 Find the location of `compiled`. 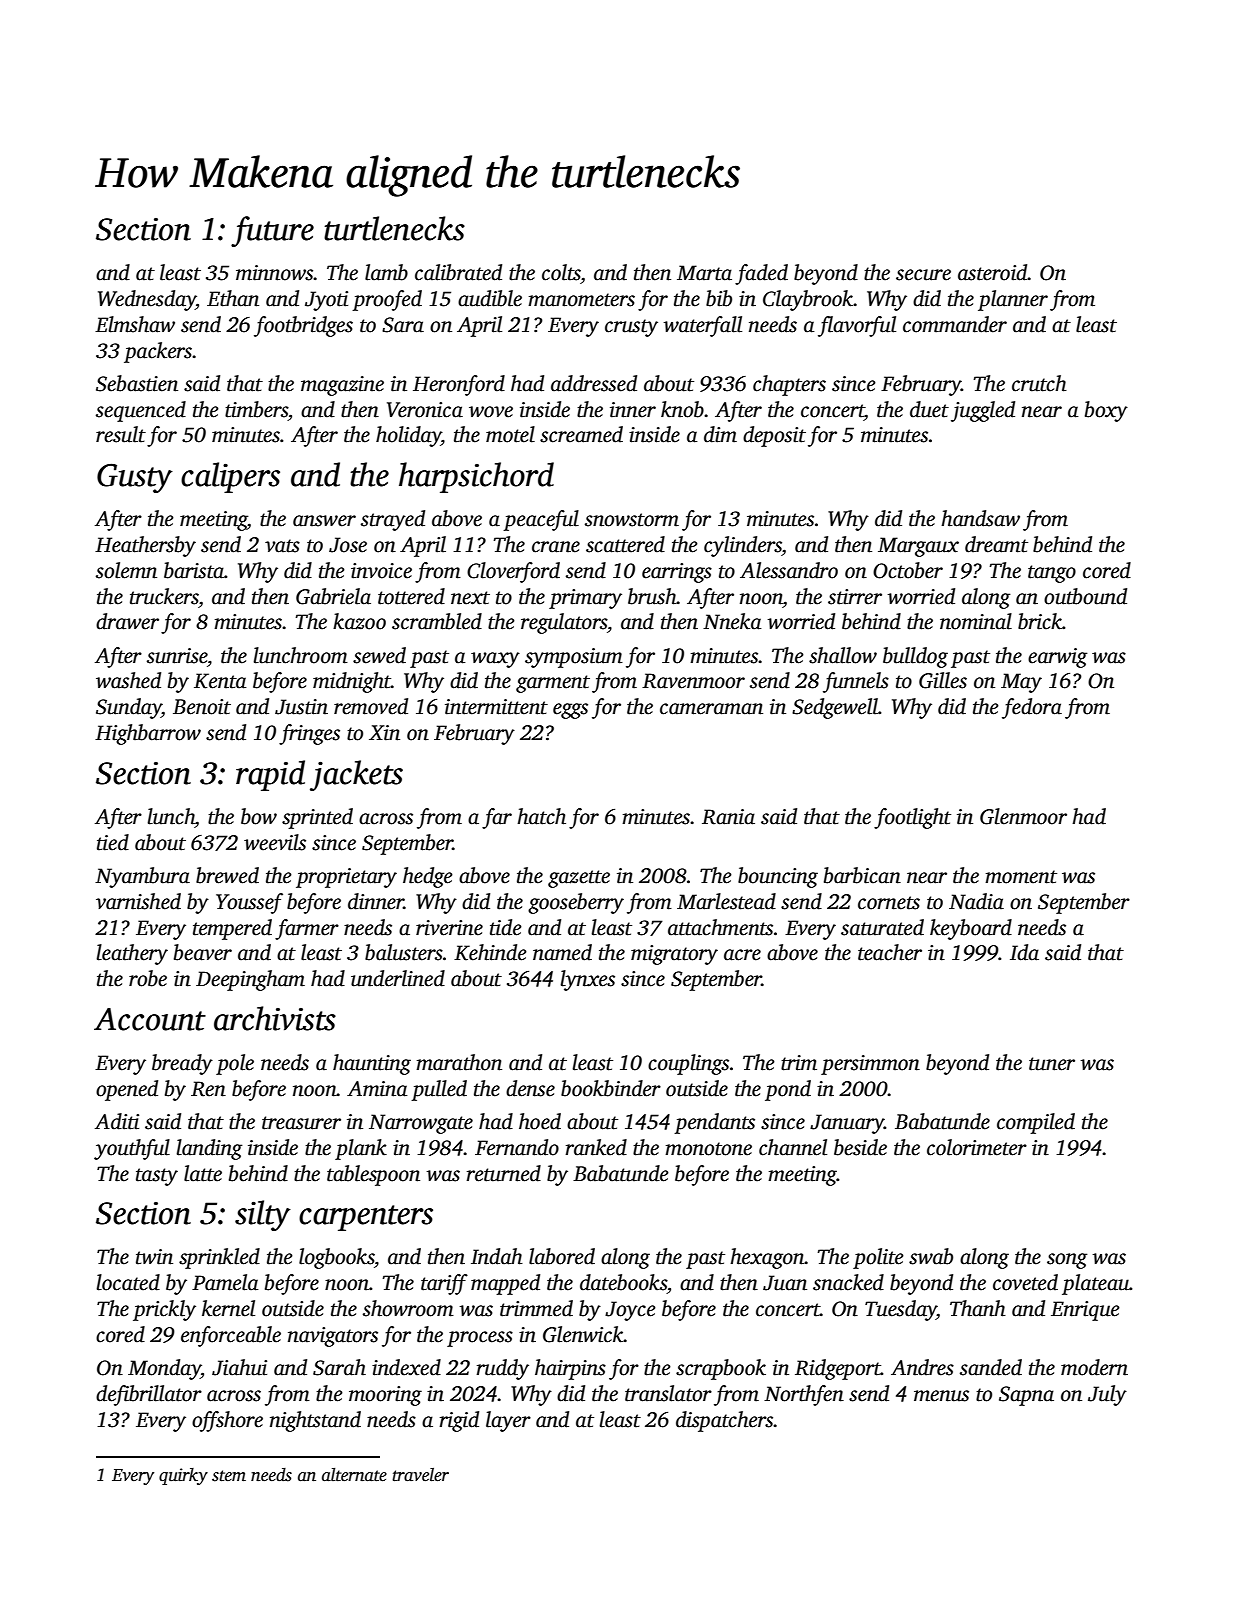

compiled is located at coordinates (1036, 1123).
